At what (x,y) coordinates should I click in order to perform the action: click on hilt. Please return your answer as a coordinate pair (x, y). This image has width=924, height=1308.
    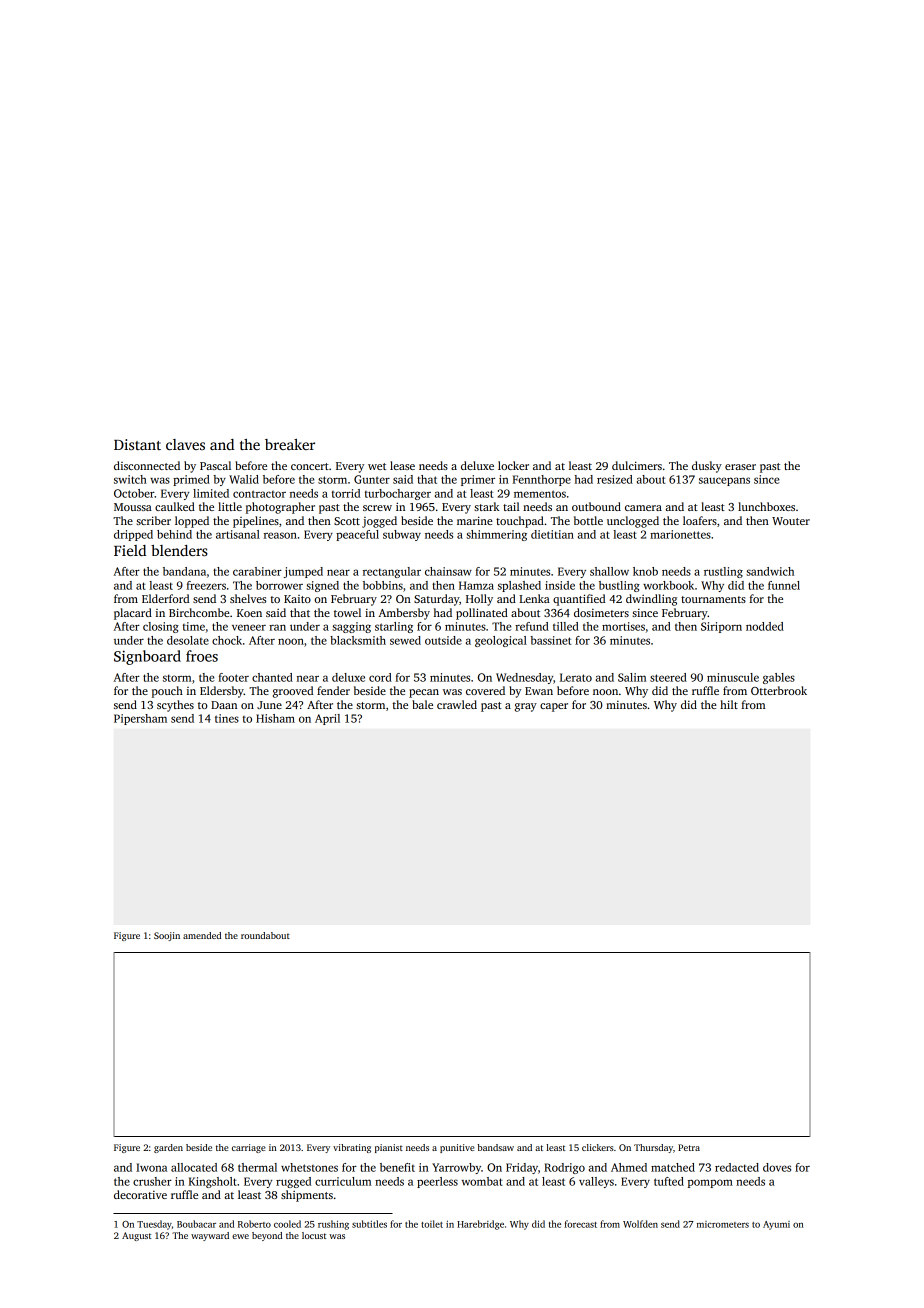
    Looking at the image, I should click on (729, 704).
